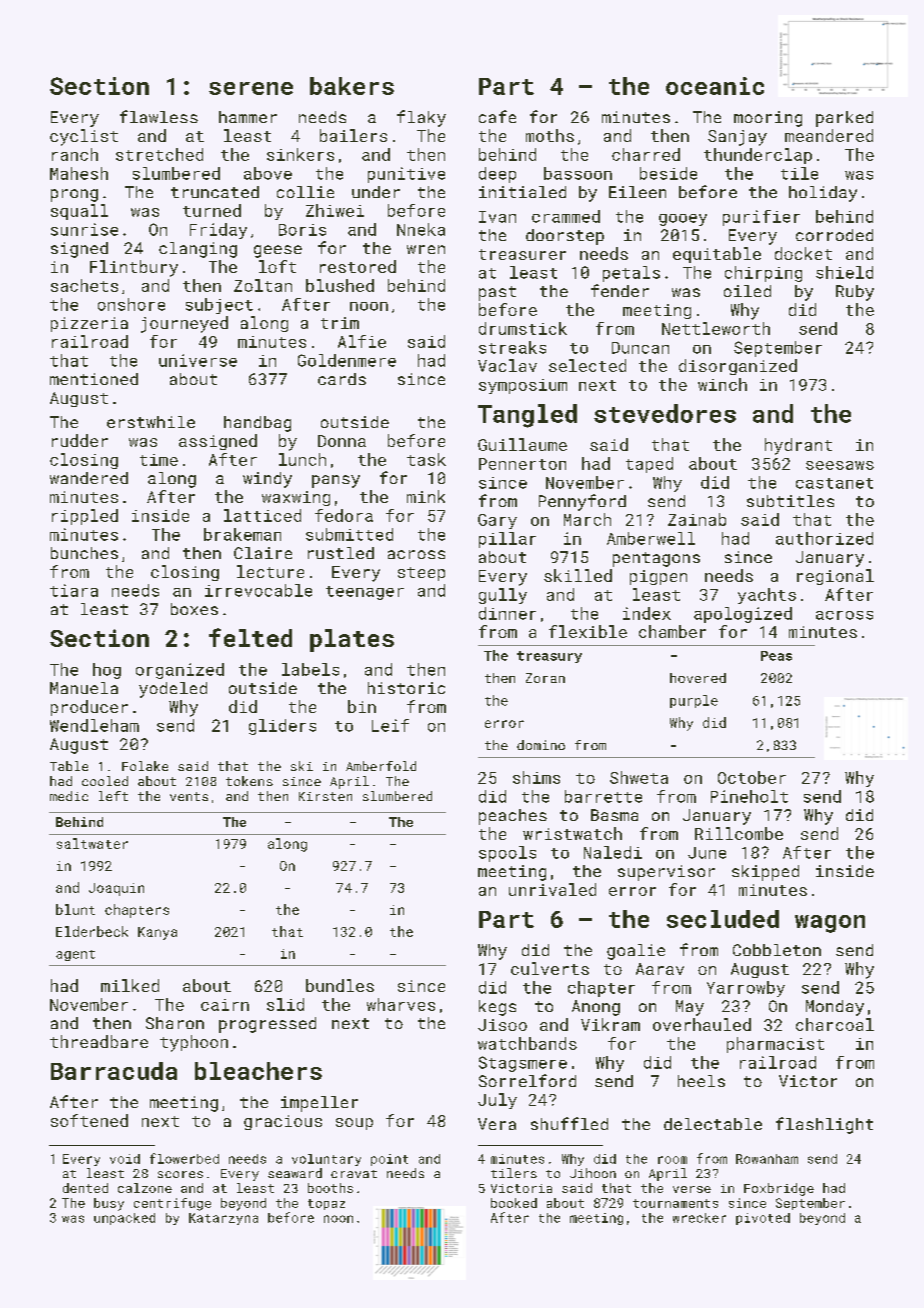  What do you see at coordinates (421, 118) in the page?
I see `flaky` at bounding box center [421, 118].
